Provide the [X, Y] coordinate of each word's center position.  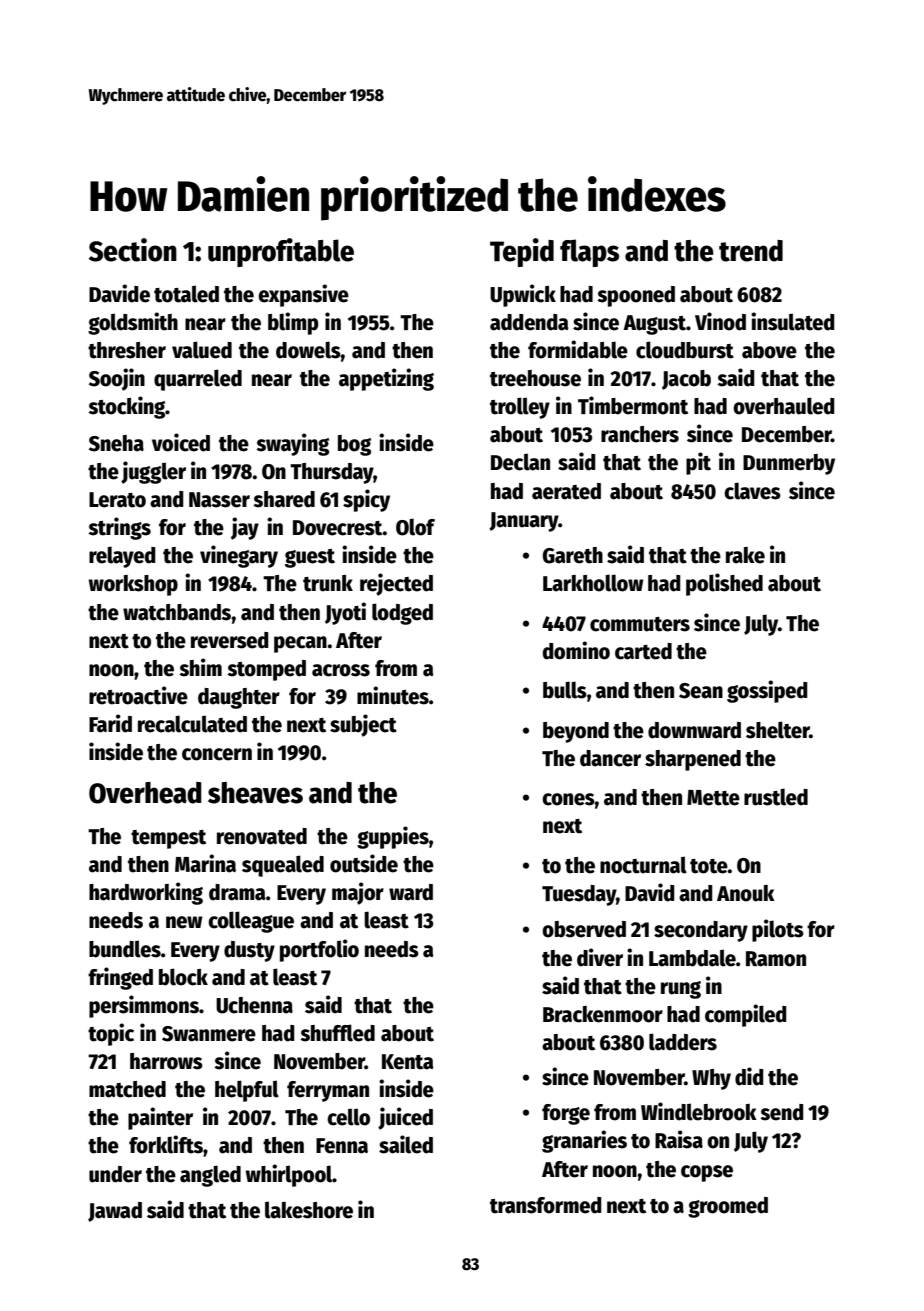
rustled [776, 797]
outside [364, 863]
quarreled [198, 380]
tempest [168, 839]
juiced [405, 1118]
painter [160, 1118]
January [523, 522]
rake [745, 555]
